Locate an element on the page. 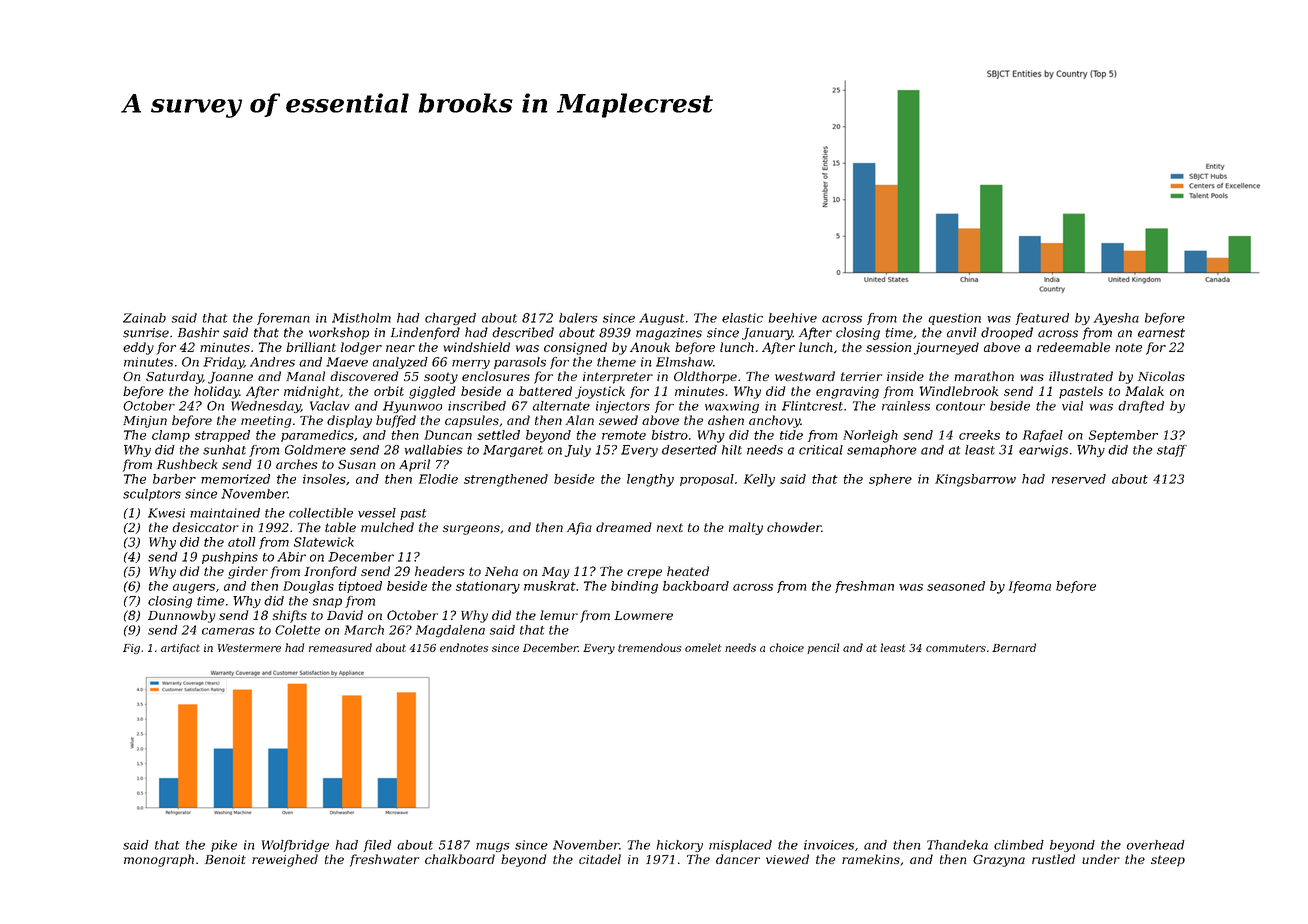  Rafael is located at coordinates (1043, 436).
